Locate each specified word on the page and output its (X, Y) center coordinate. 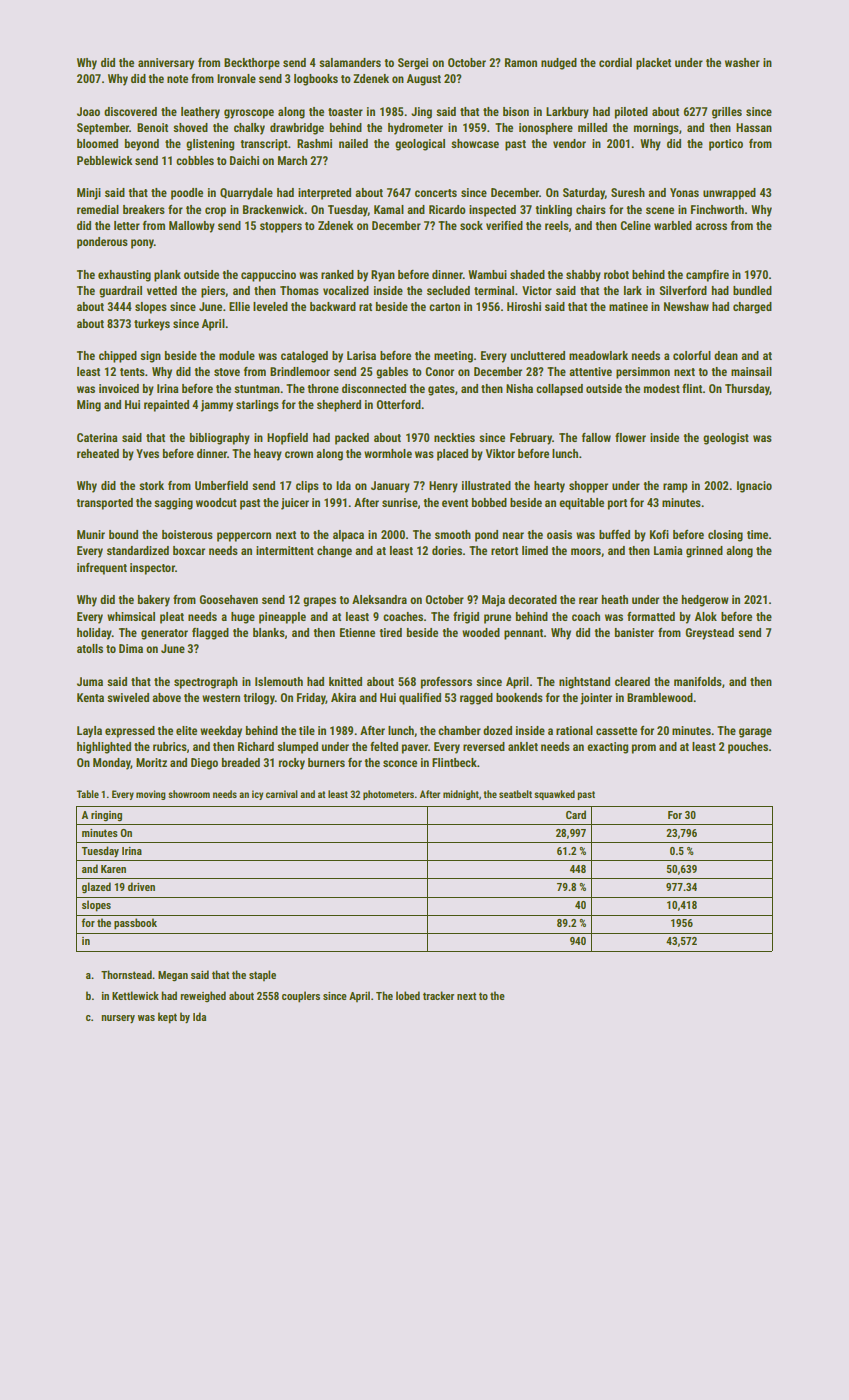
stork (151, 485)
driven (141, 886)
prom (644, 749)
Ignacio (754, 487)
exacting (607, 748)
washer (742, 62)
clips (307, 487)
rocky (292, 764)
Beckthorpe (252, 64)
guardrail (120, 292)
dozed (497, 730)
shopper (588, 487)
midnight (461, 795)
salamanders (350, 62)
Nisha (519, 388)
